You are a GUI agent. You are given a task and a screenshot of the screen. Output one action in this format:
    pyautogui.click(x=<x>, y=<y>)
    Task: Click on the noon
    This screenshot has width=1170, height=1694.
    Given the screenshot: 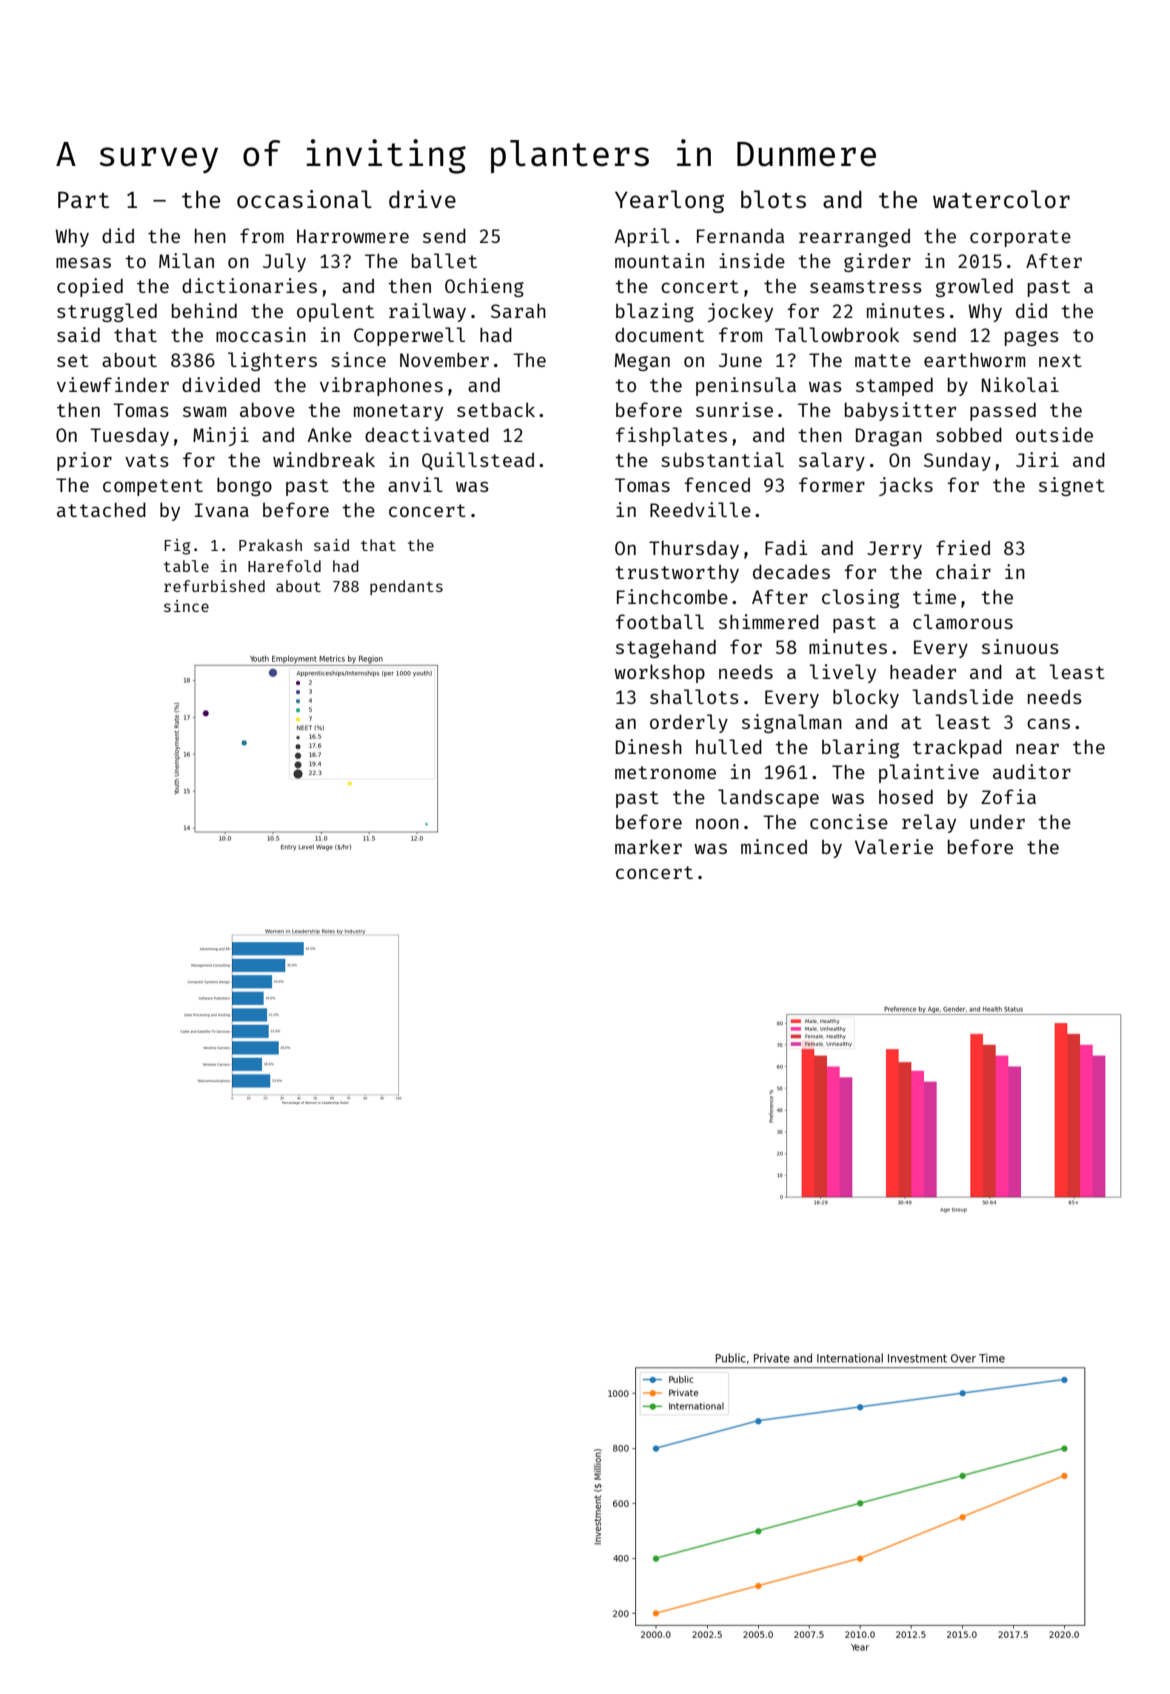 What is the action you would take?
    pyautogui.click(x=717, y=823)
